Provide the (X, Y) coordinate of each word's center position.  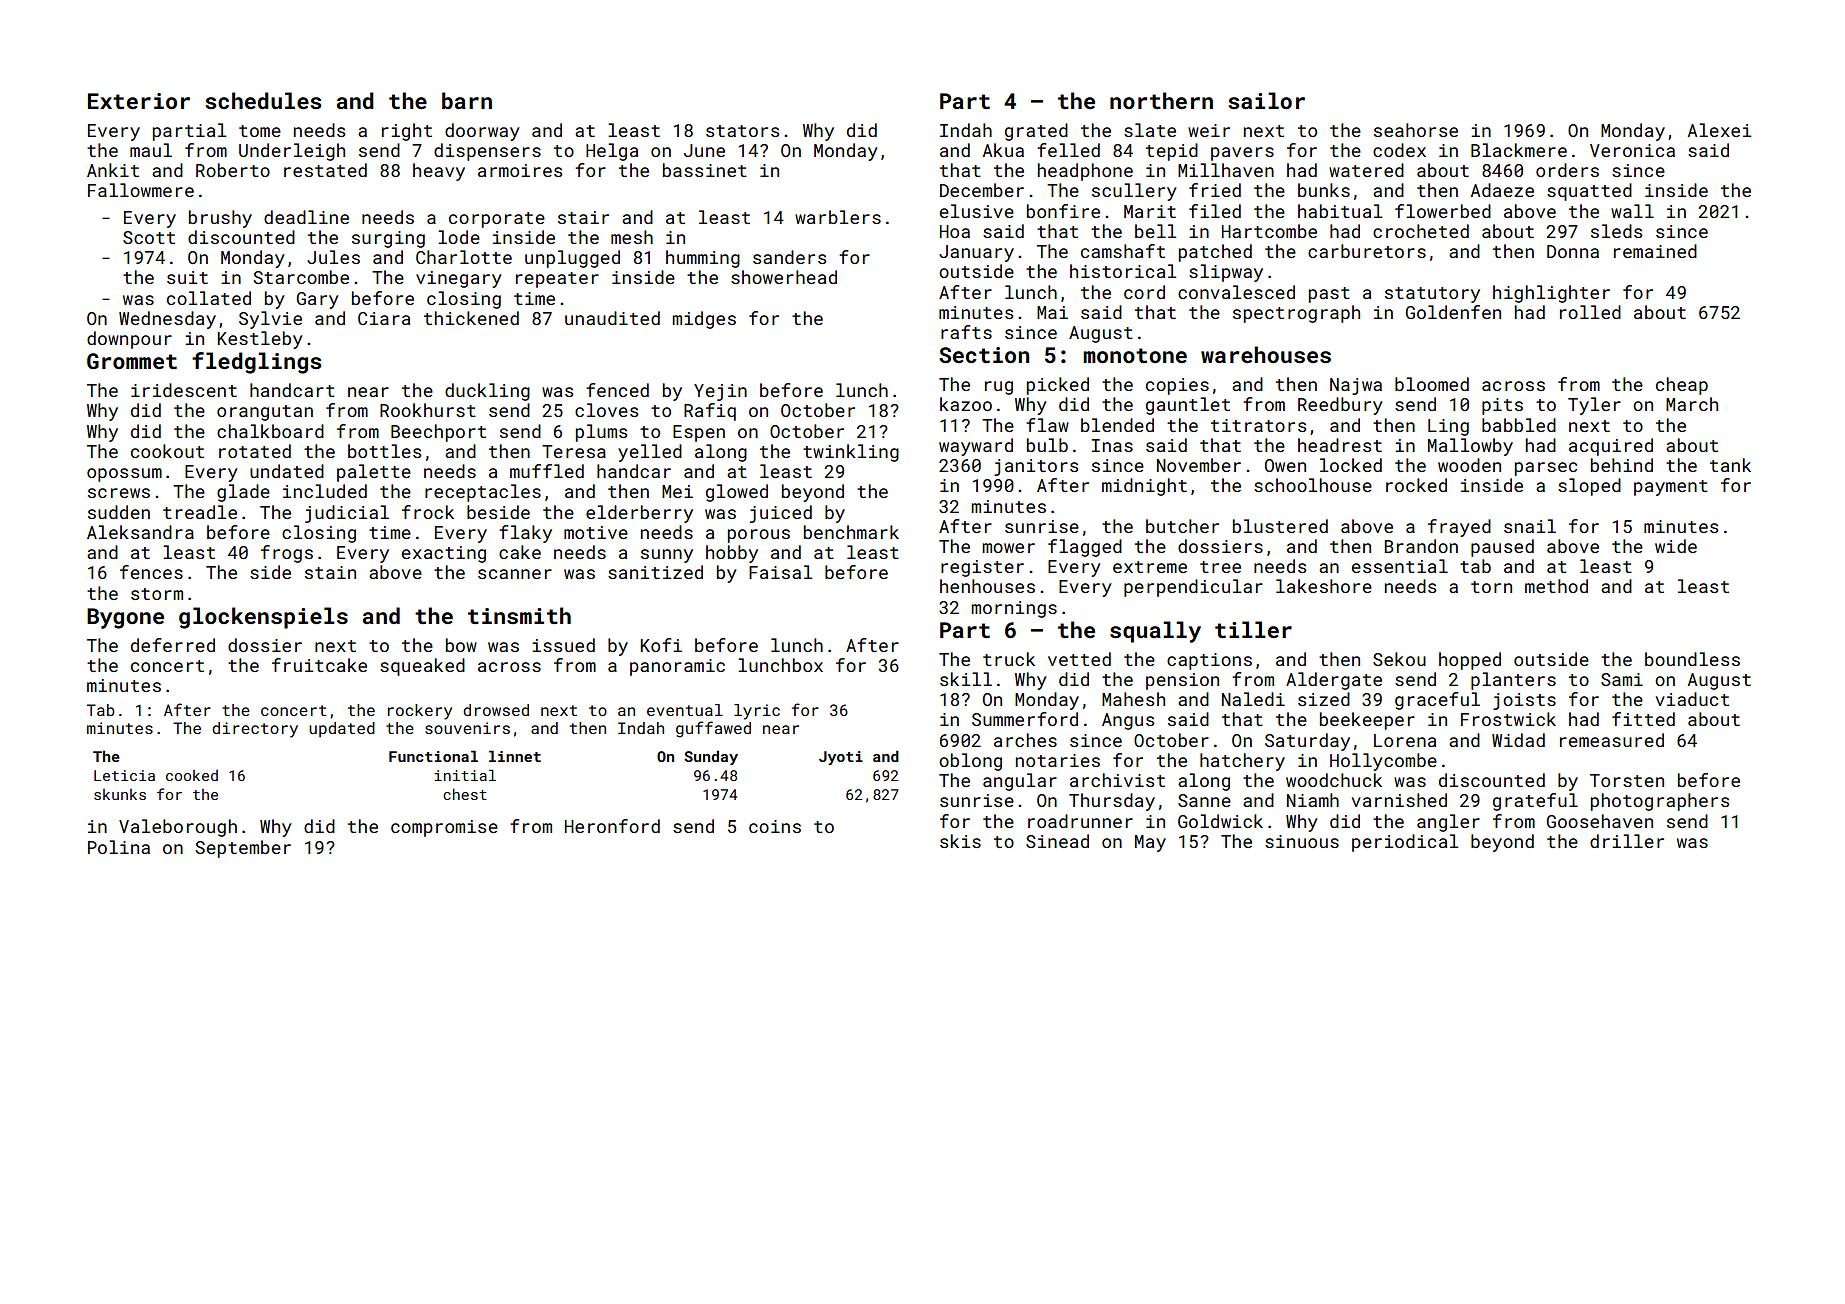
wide (1676, 546)
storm (157, 594)
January (976, 253)
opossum (124, 475)
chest (465, 794)
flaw (1047, 425)
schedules (263, 100)
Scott (149, 237)
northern (1161, 100)
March (1692, 404)
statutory (1432, 295)
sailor (1266, 100)
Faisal (780, 572)
